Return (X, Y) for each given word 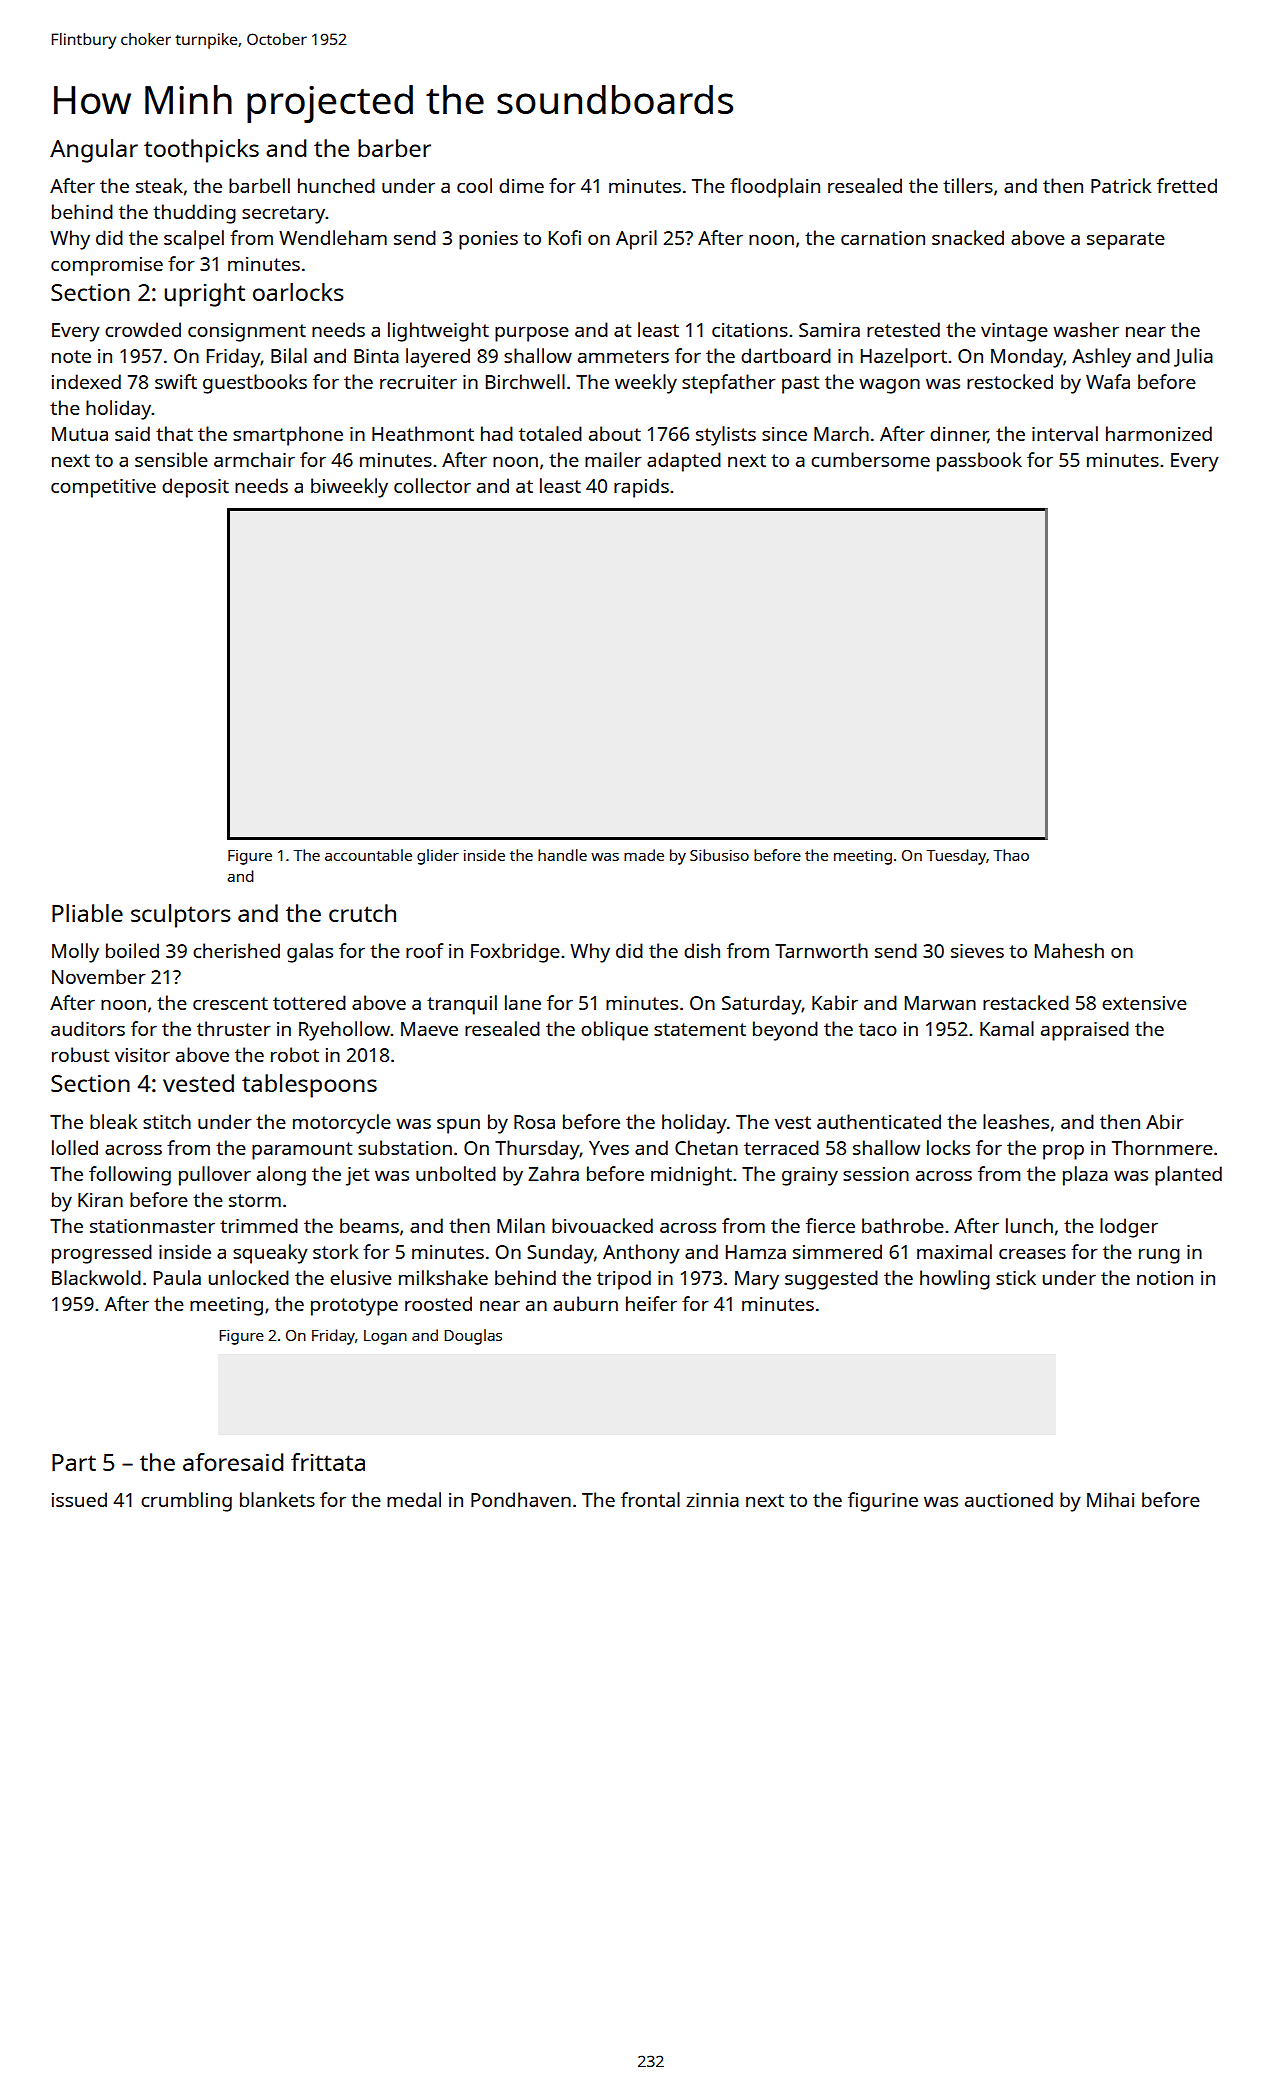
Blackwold (96, 1277)
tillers (968, 185)
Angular (94, 151)
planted (1188, 1176)
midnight (691, 1176)
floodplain (775, 188)
